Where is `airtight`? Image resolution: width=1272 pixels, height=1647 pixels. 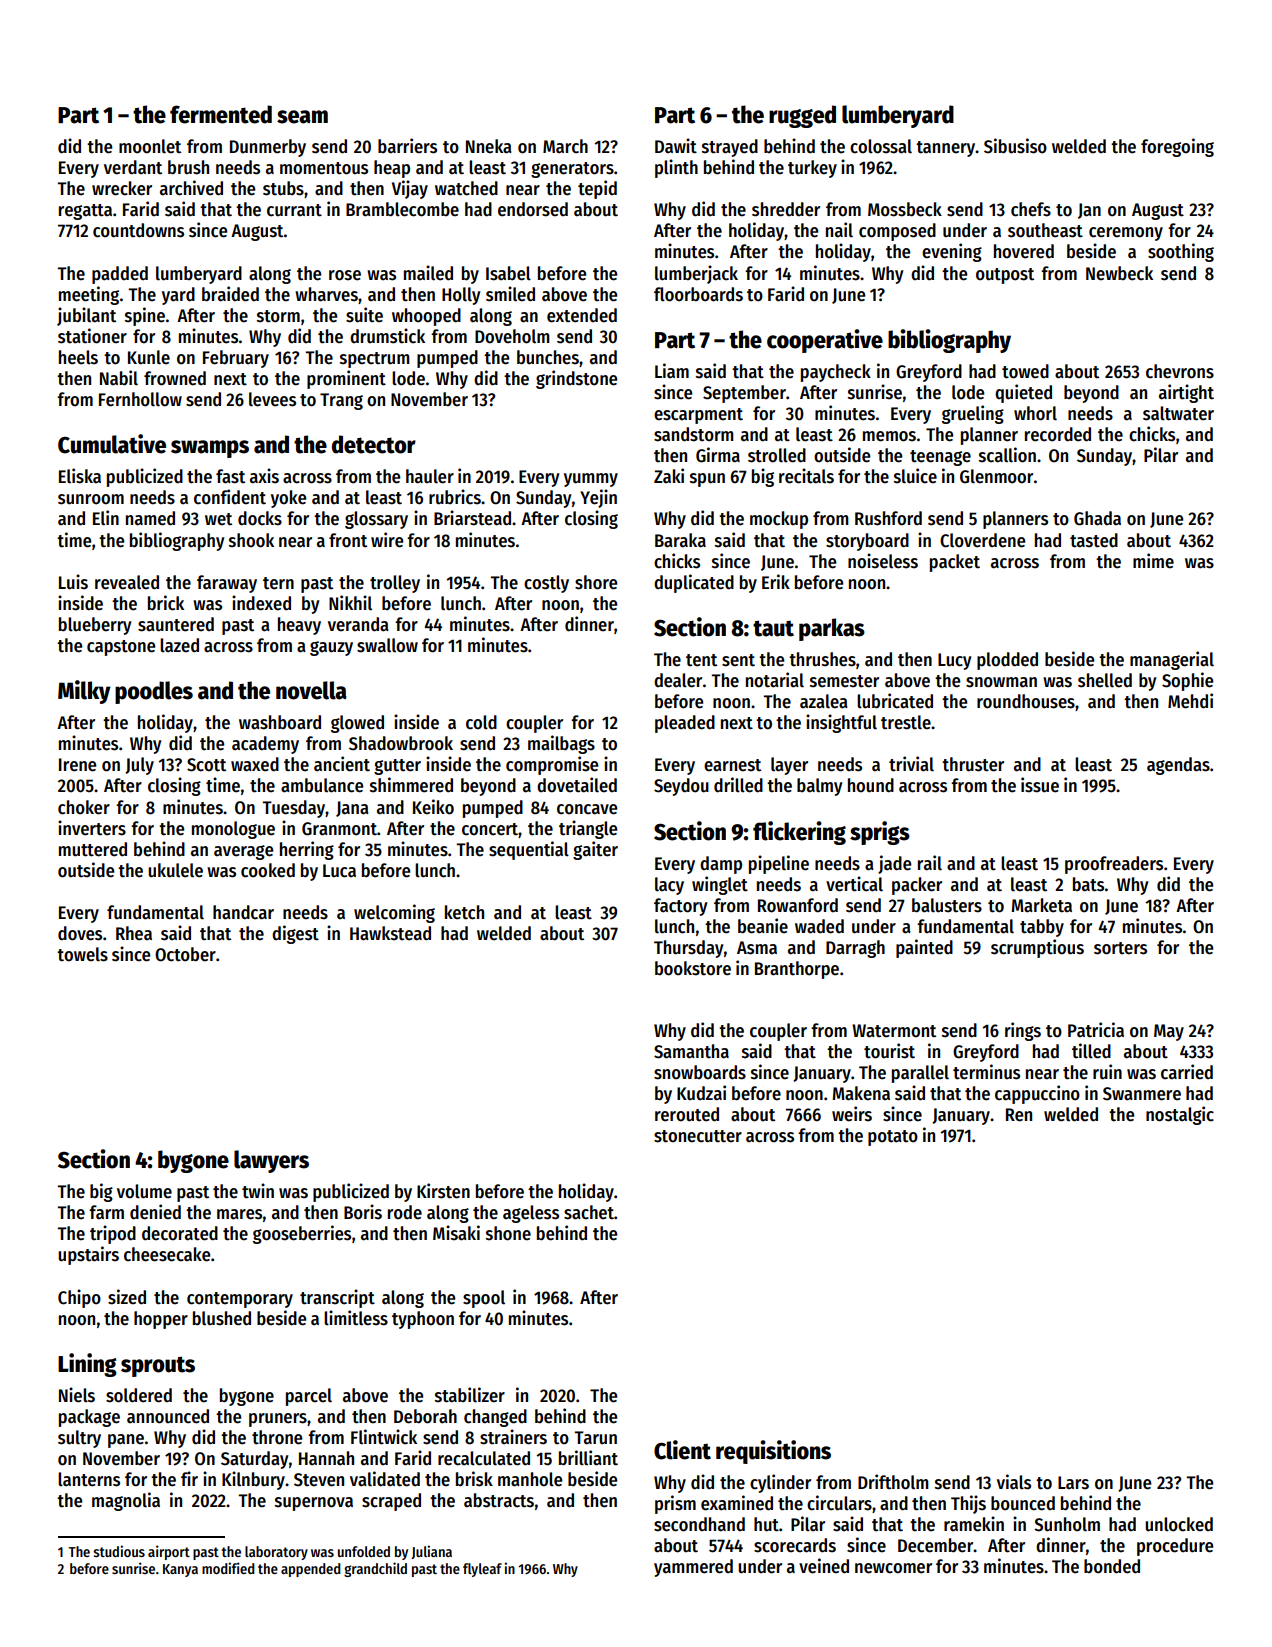
airtight is located at coordinates (1186, 393).
